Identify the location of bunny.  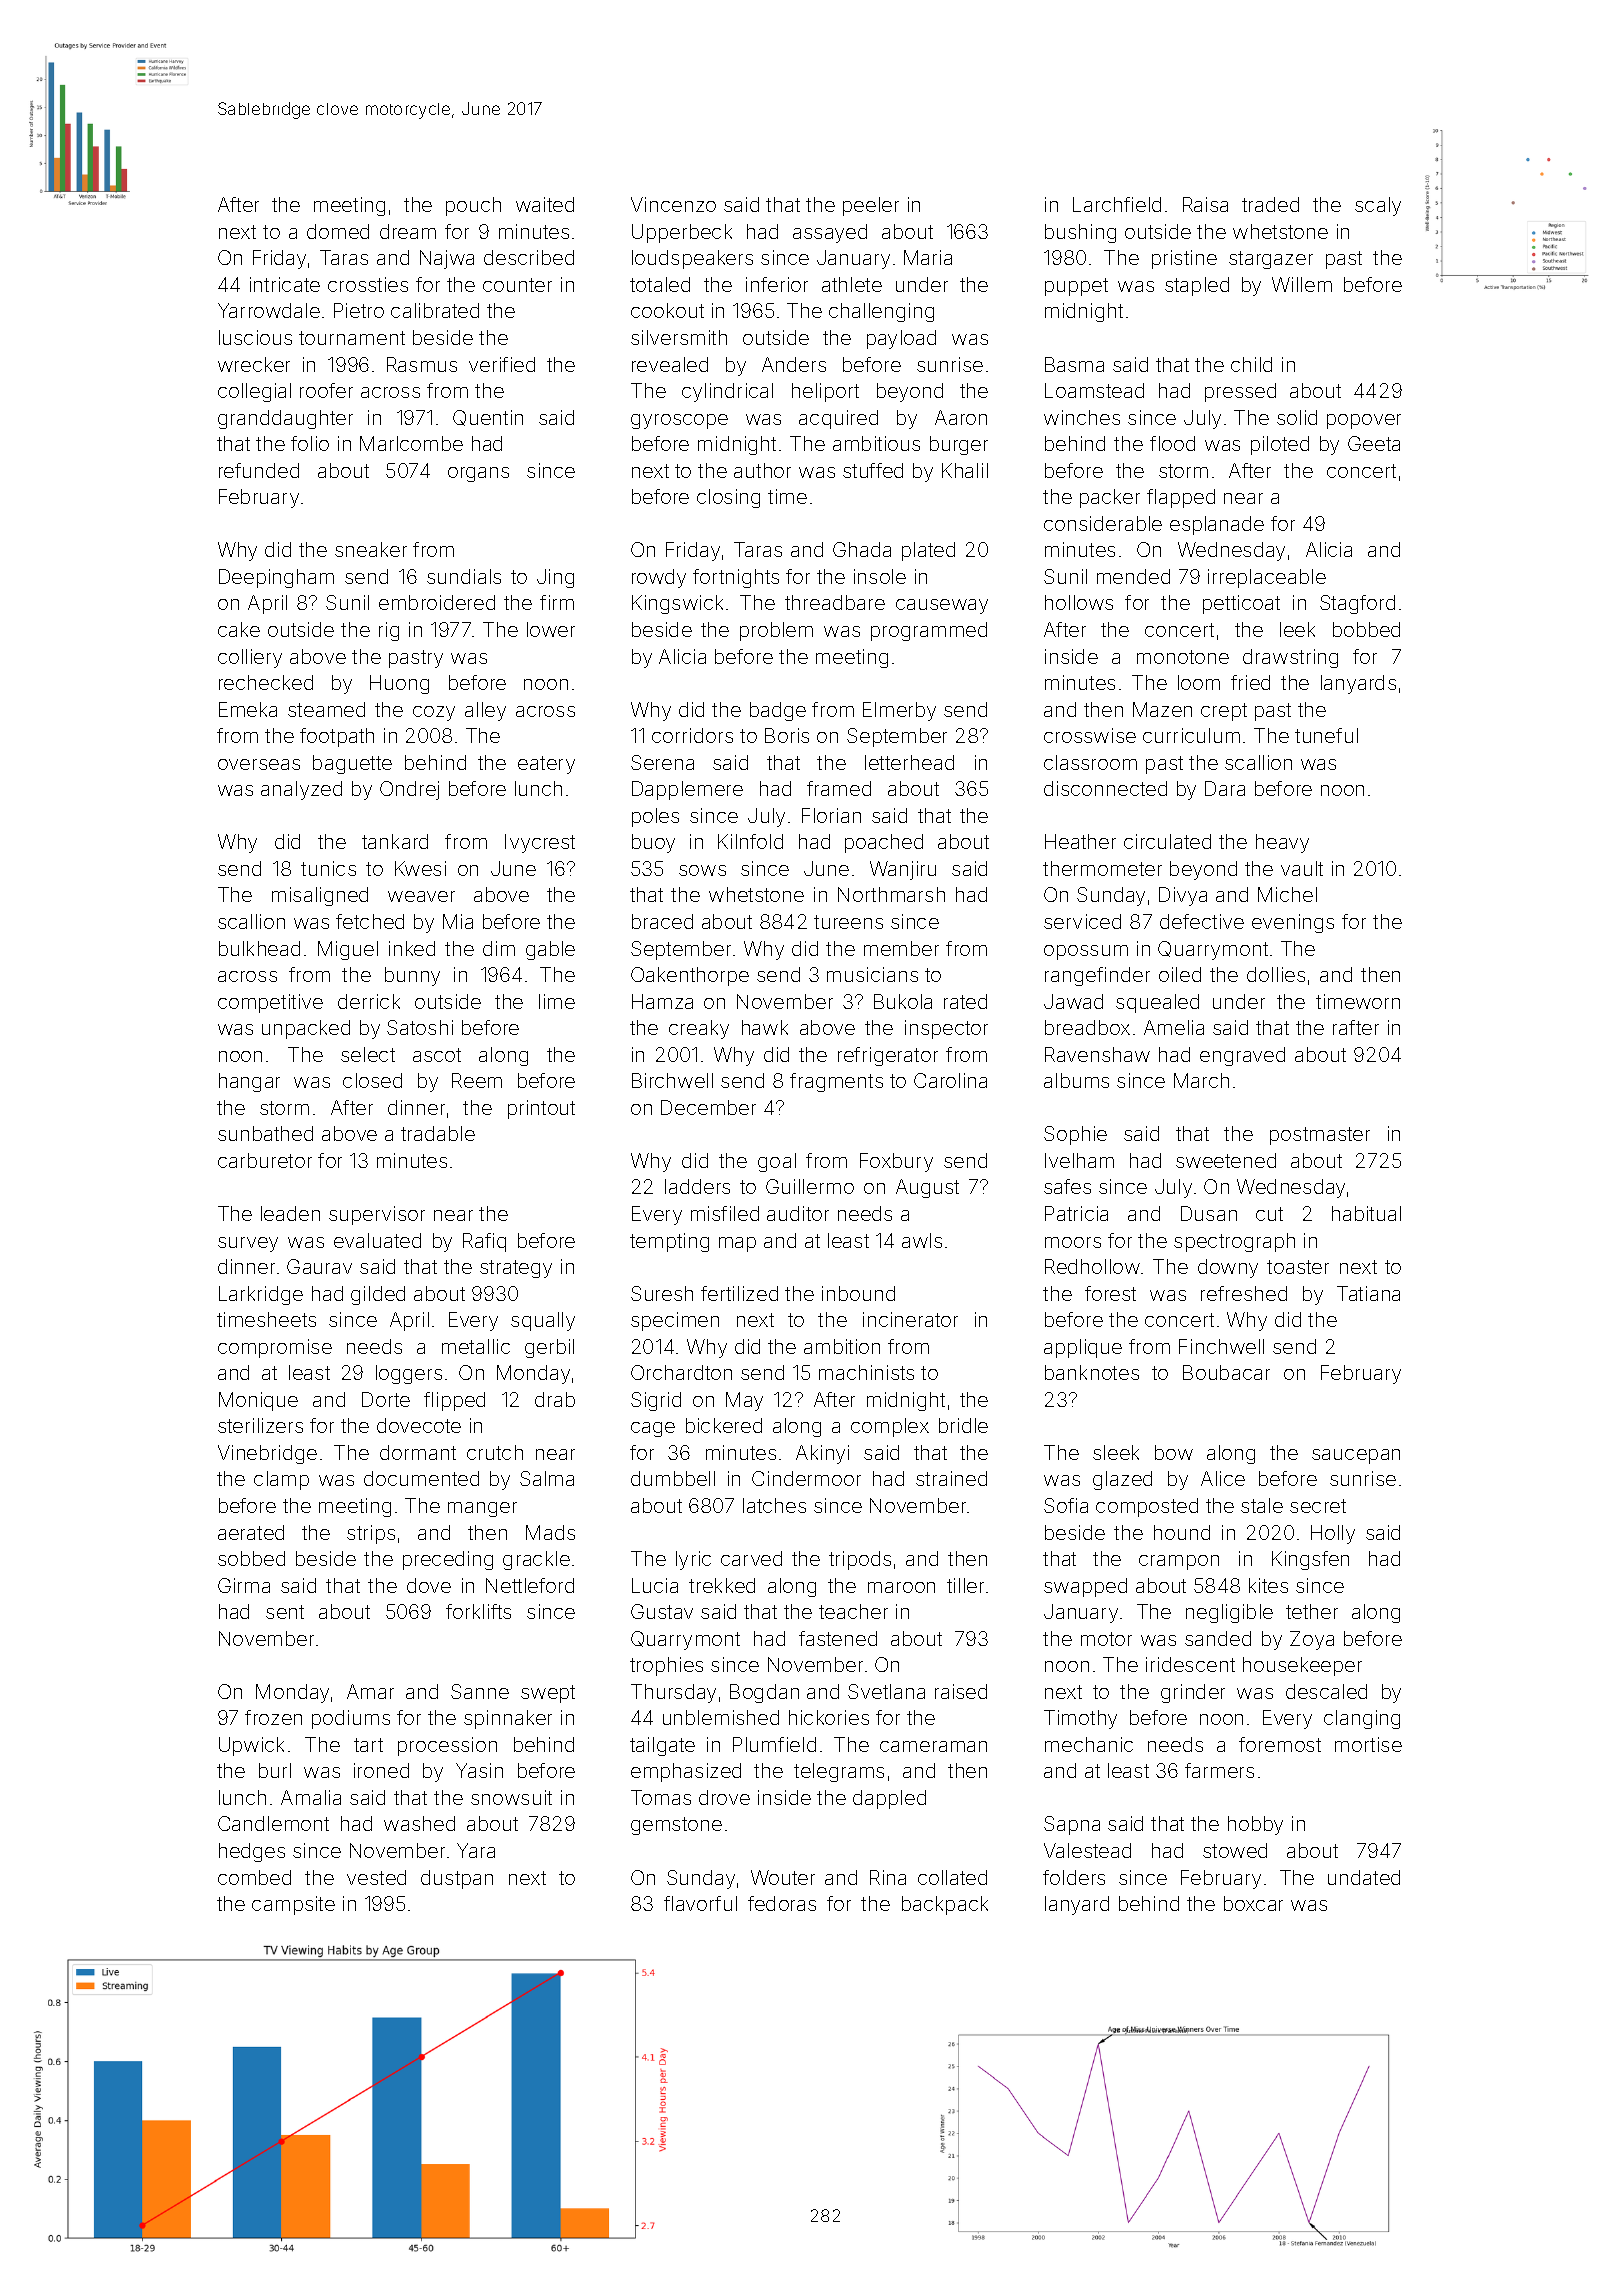
(412, 976).
